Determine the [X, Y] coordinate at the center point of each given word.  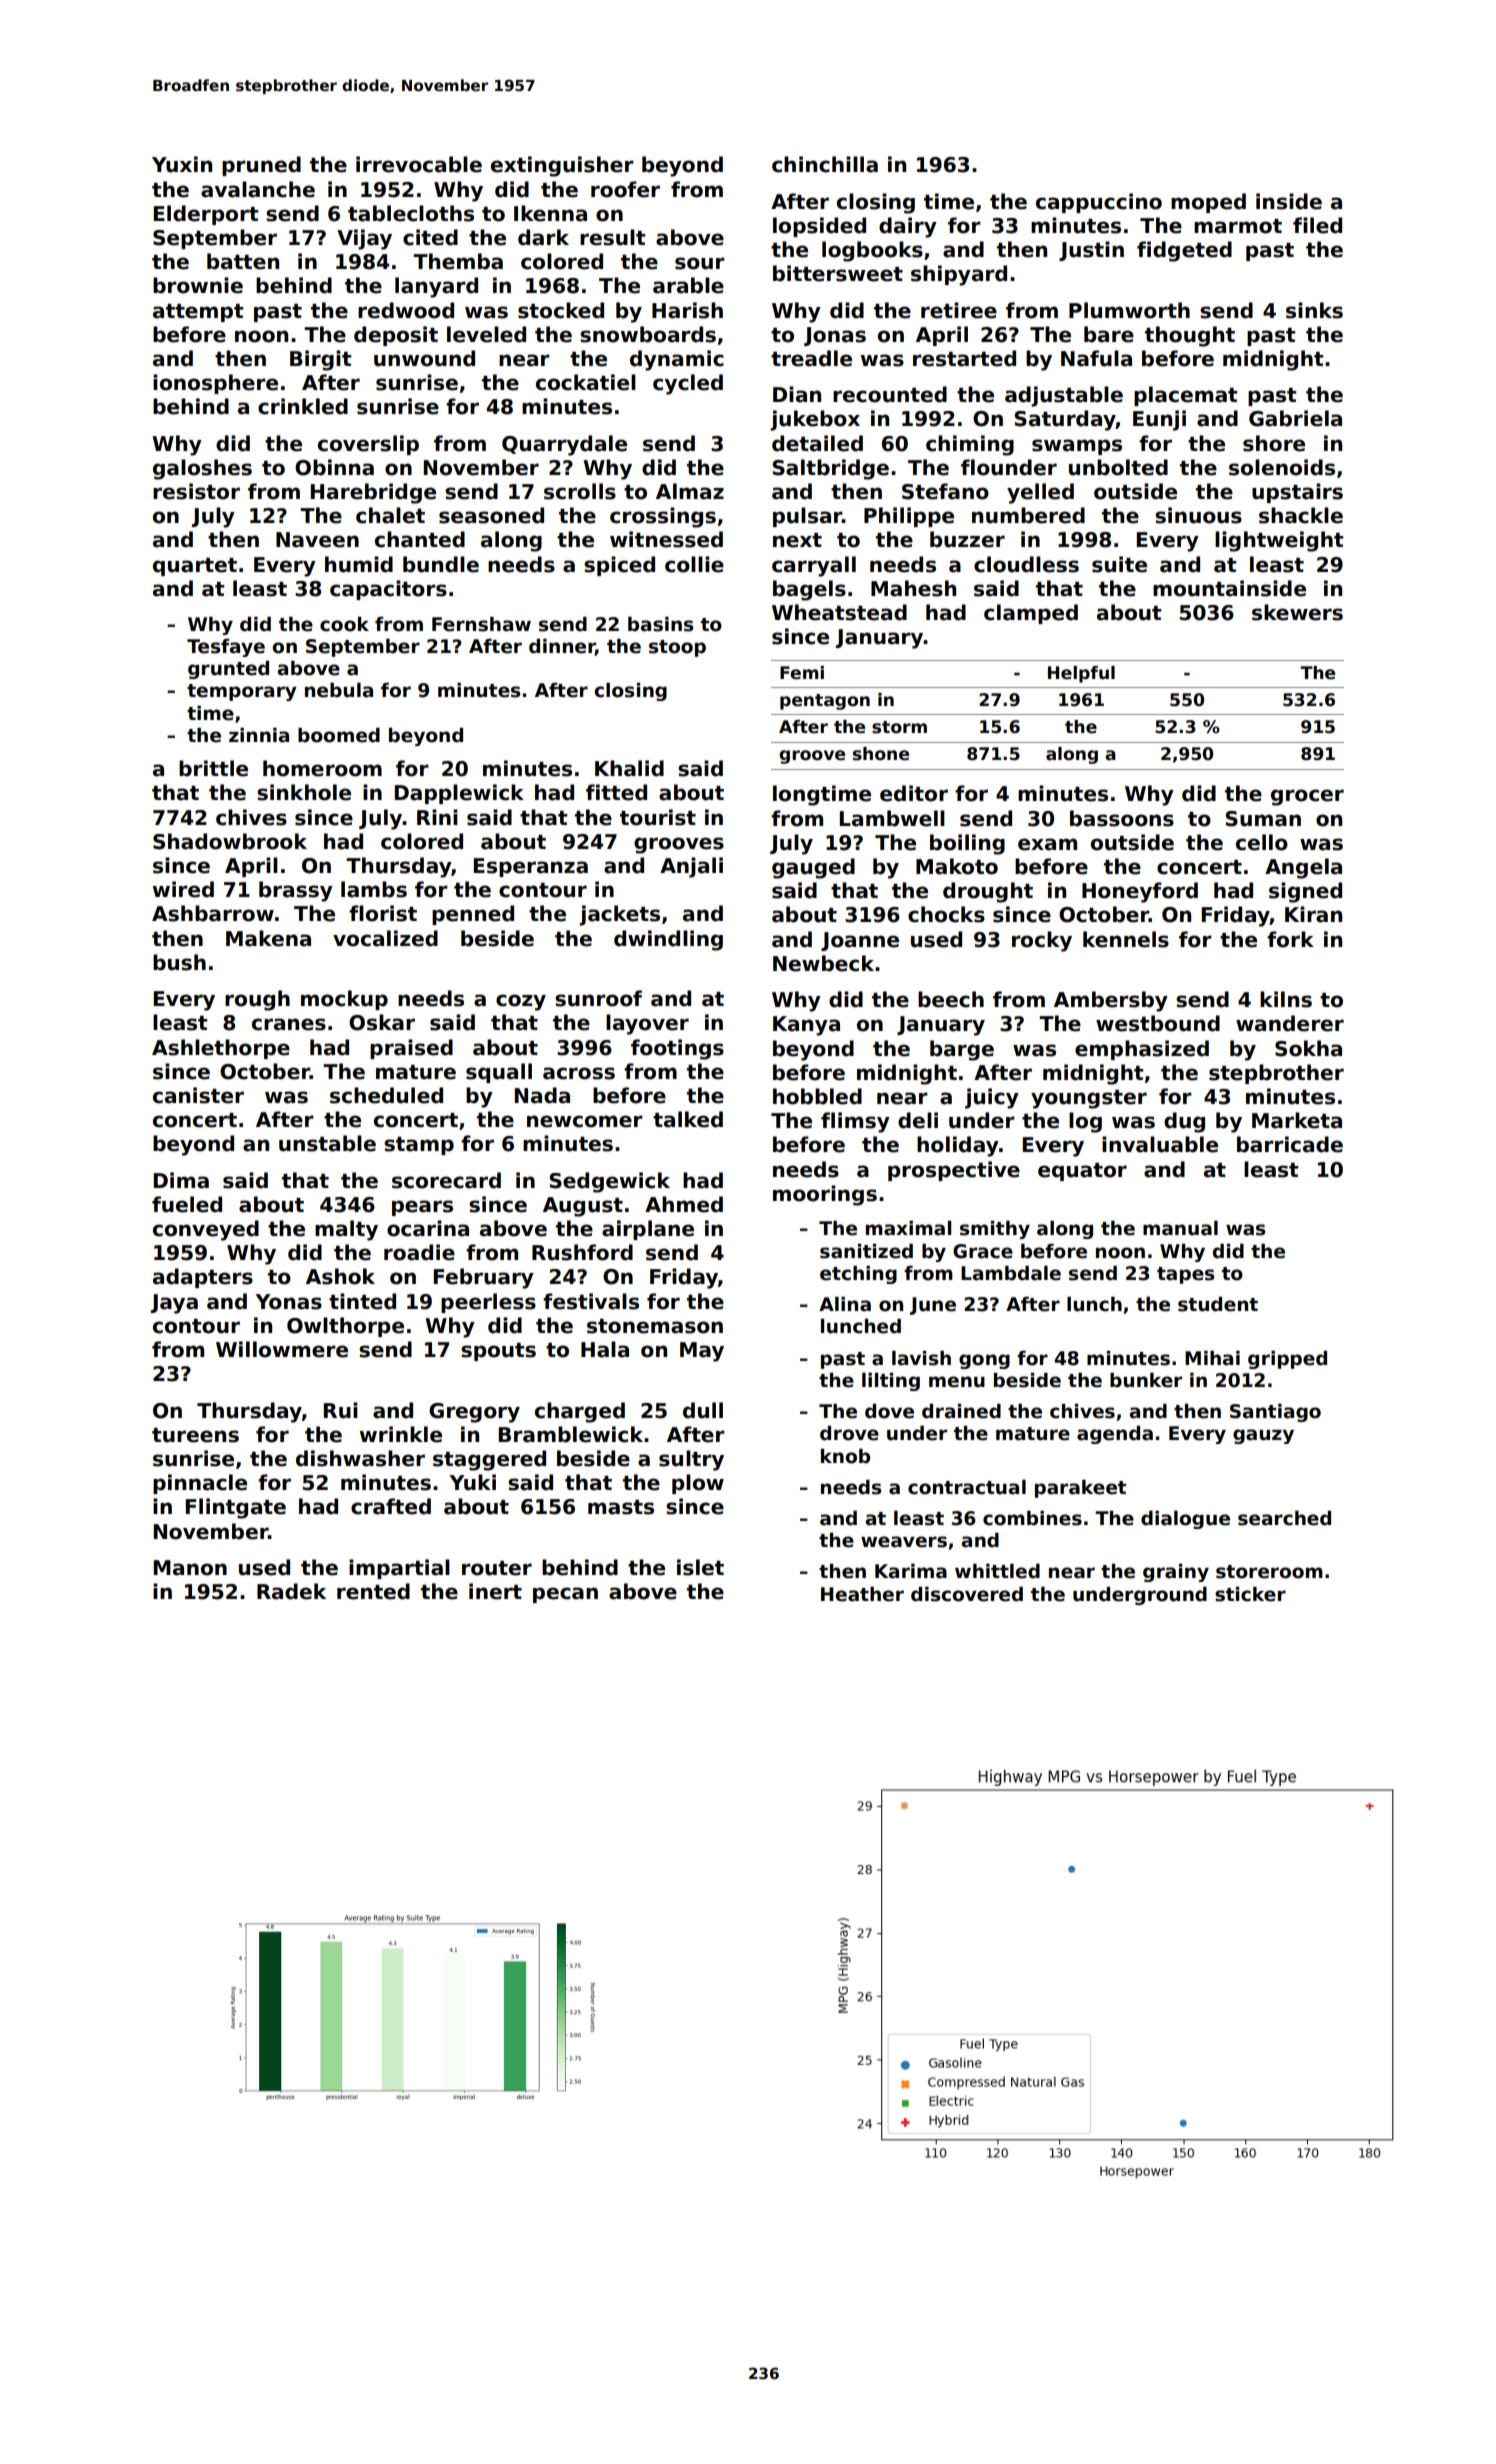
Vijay [364, 239]
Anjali [691, 867]
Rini [437, 817]
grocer [1307, 797]
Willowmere [282, 1349]
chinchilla [825, 164]
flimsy [855, 1122]
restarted [964, 358]
